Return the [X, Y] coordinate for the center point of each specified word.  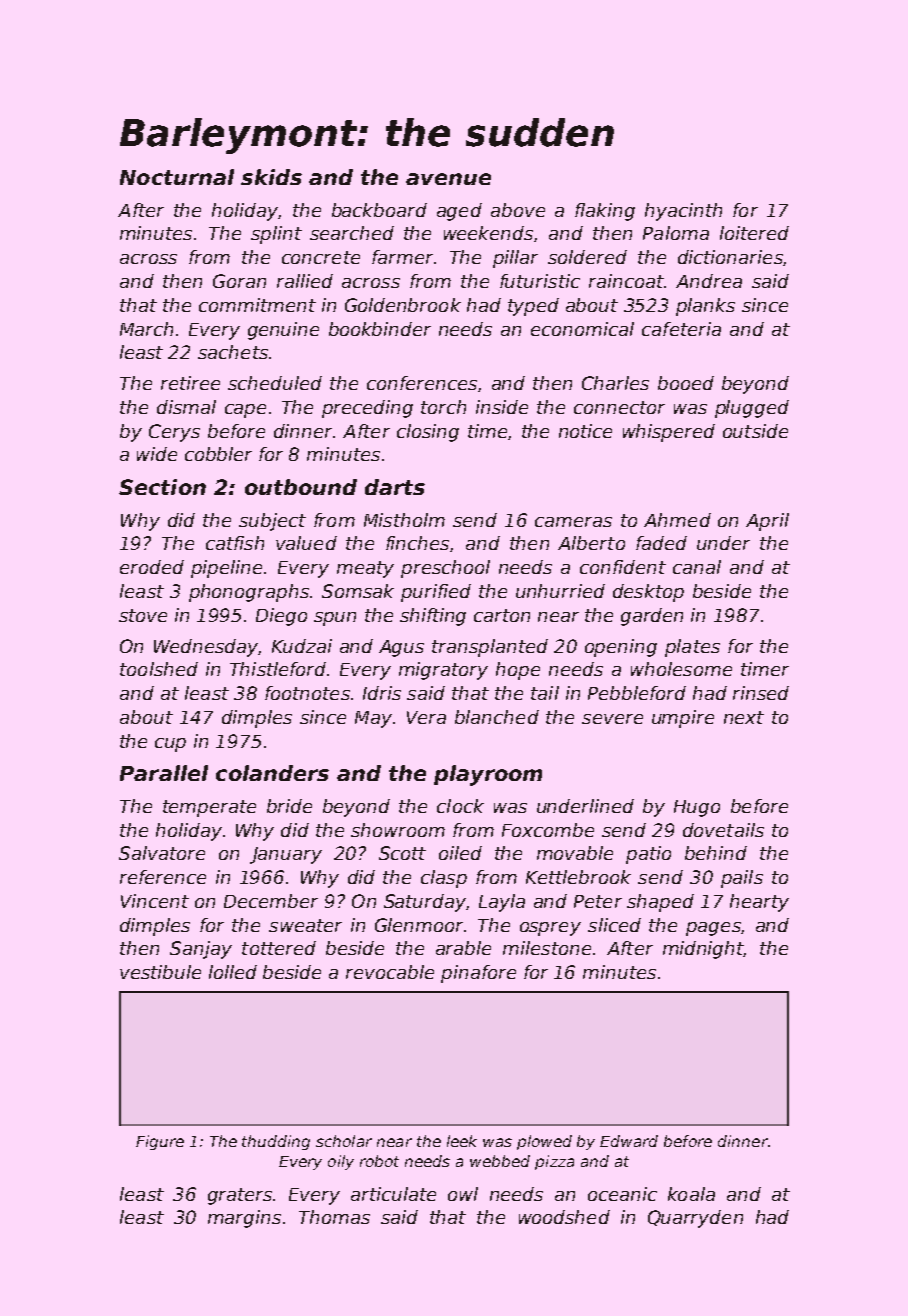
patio [648, 855]
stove [143, 615]
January [286, 855]
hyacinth [683, 212]
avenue [448, 179]
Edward [629, 1141]
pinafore [478, 974]
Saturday [425, 903]
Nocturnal [177, 177]
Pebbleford [637, 693]
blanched [497, 717]
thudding [276, 1142]
